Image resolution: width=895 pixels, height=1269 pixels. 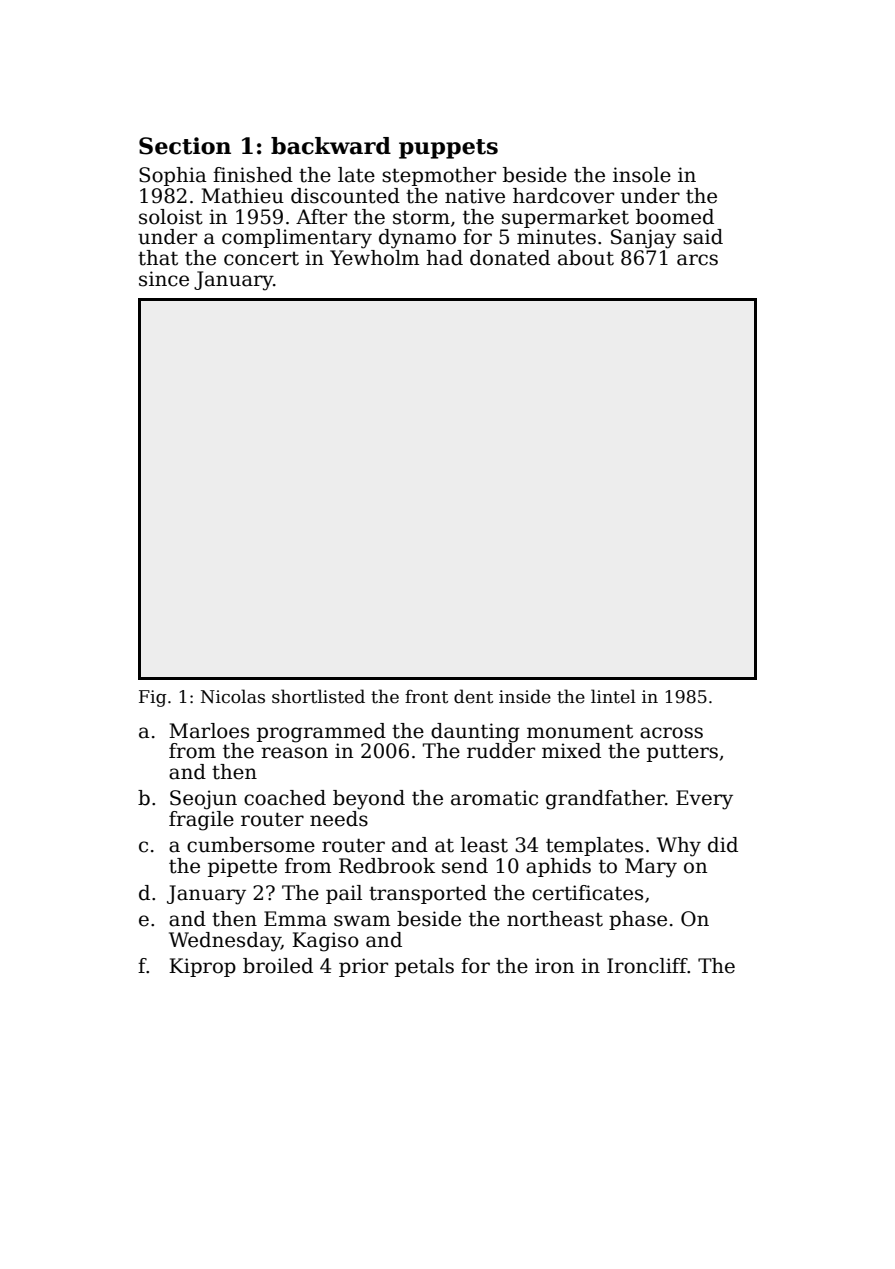 I want to click on insole, so click(x=642, y=175).
